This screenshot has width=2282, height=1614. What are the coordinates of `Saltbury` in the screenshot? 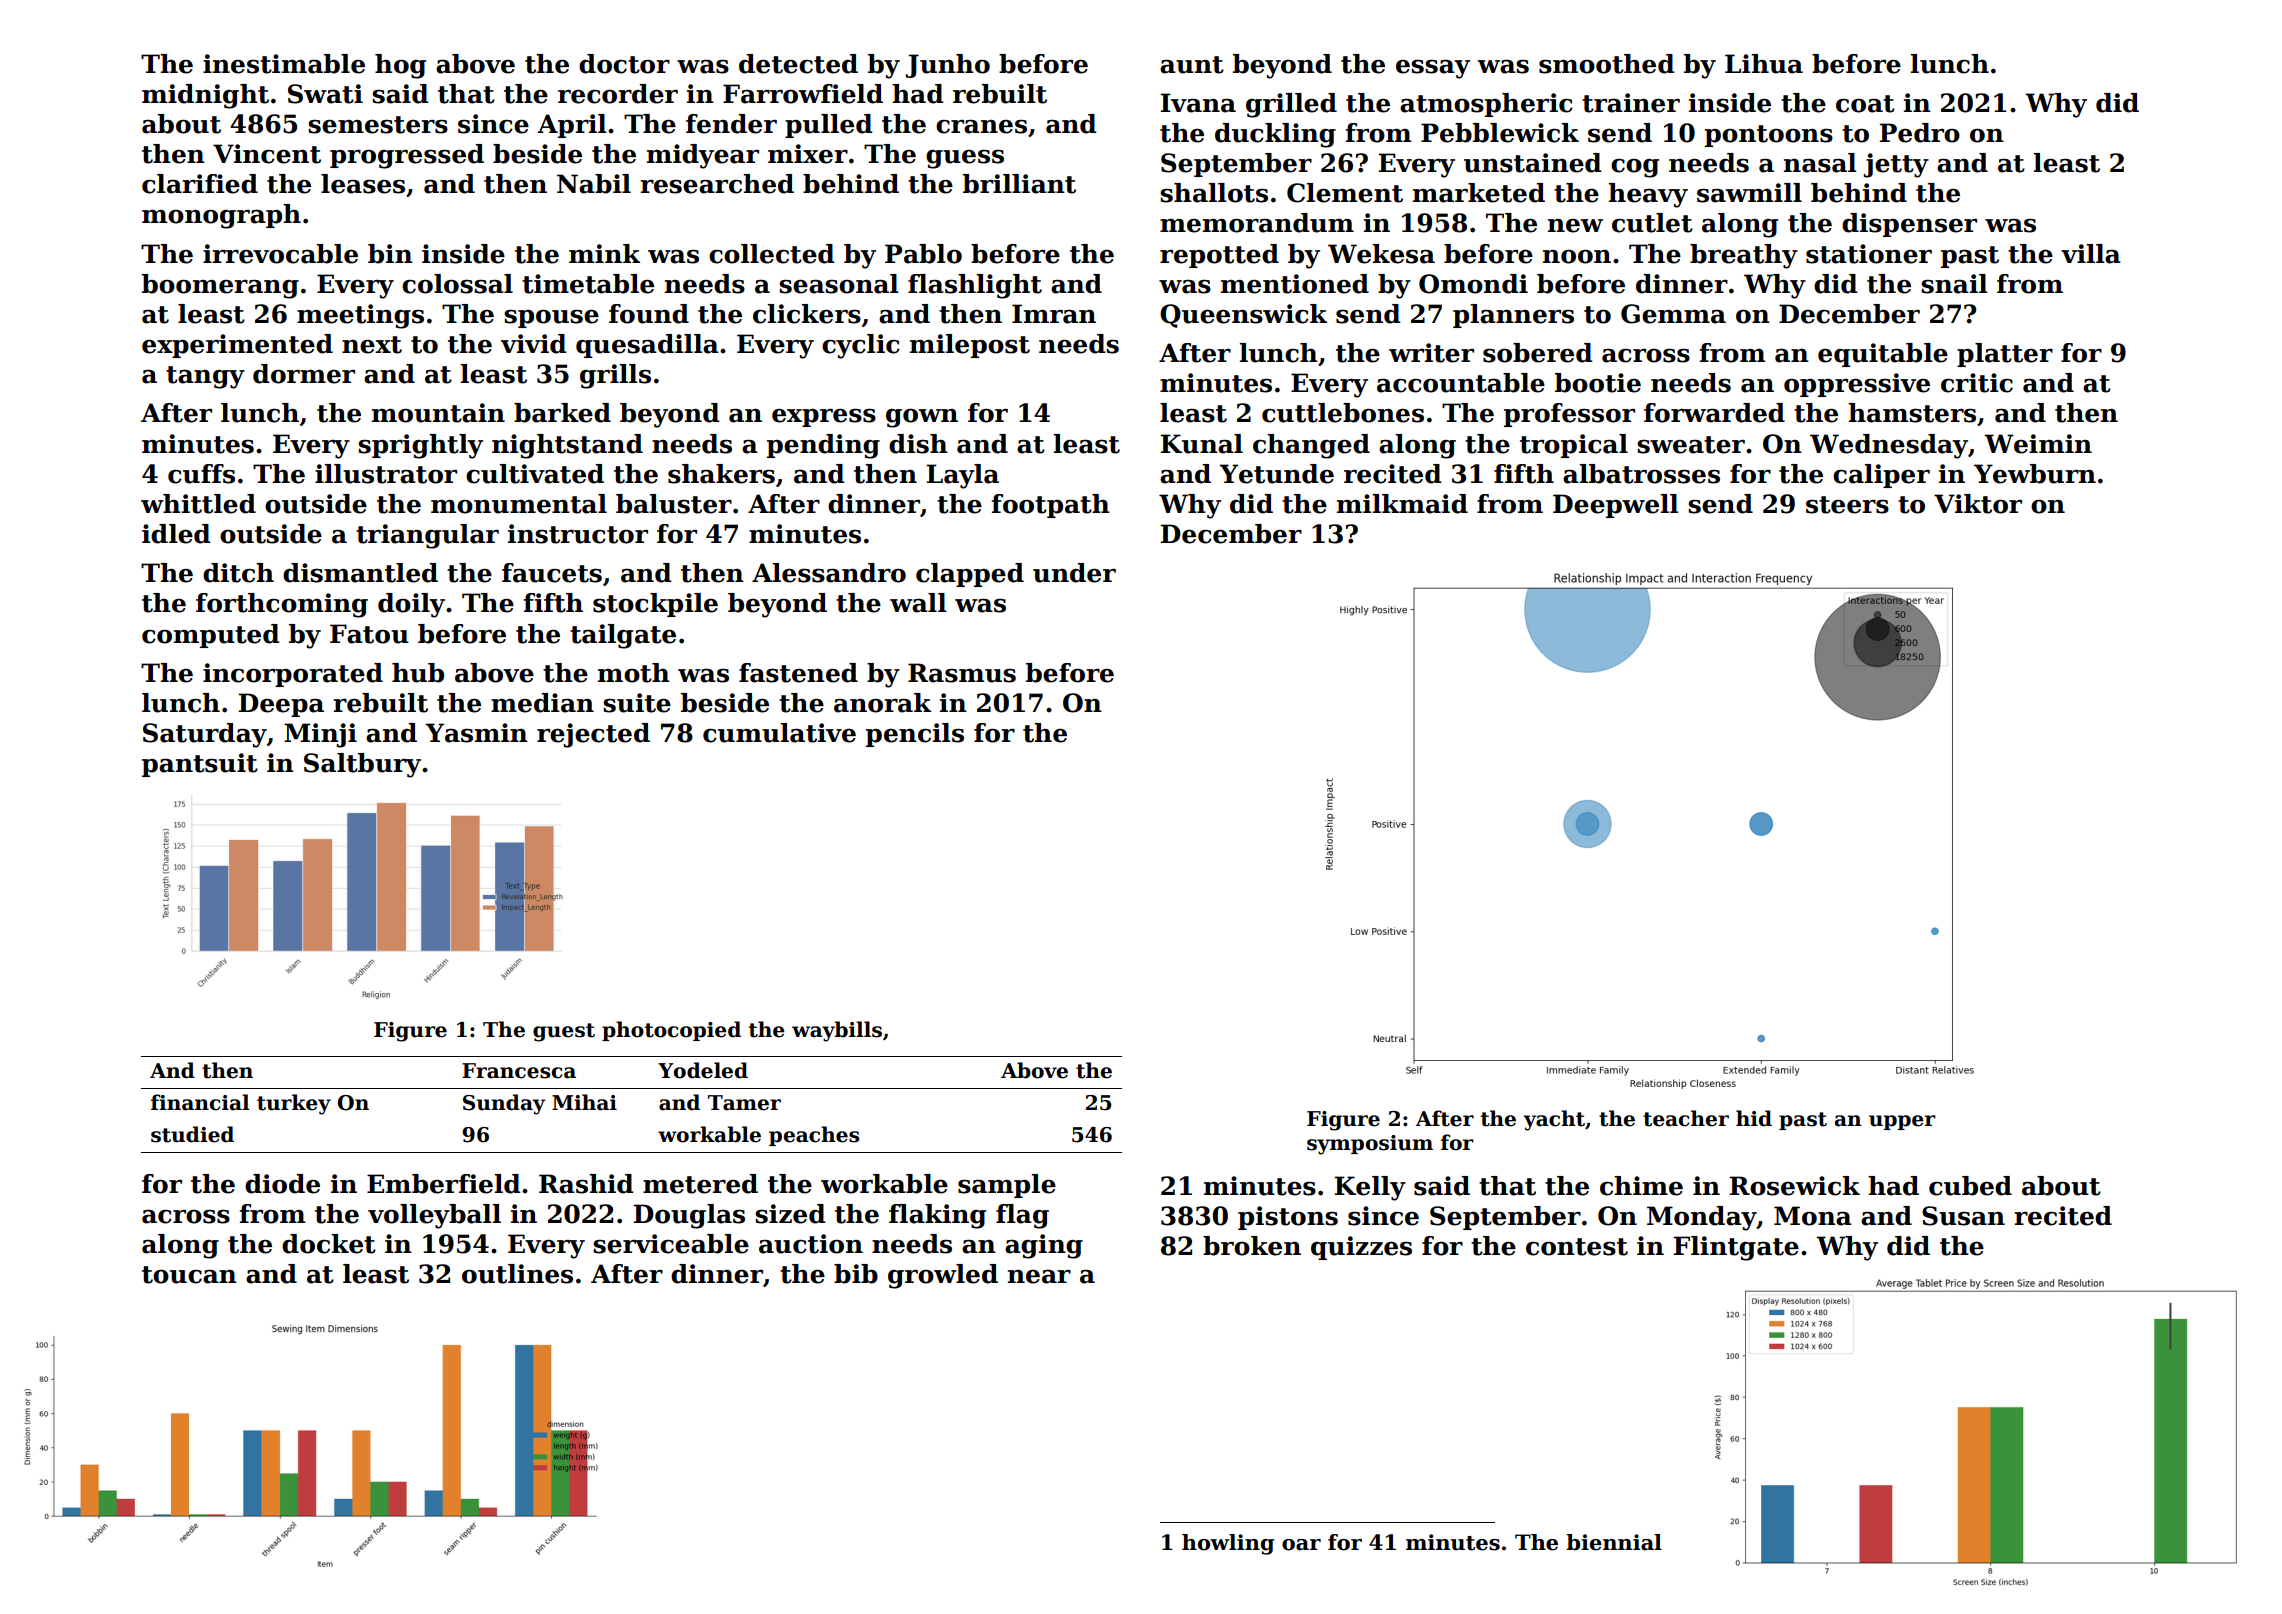 It's located at (362, 765).
